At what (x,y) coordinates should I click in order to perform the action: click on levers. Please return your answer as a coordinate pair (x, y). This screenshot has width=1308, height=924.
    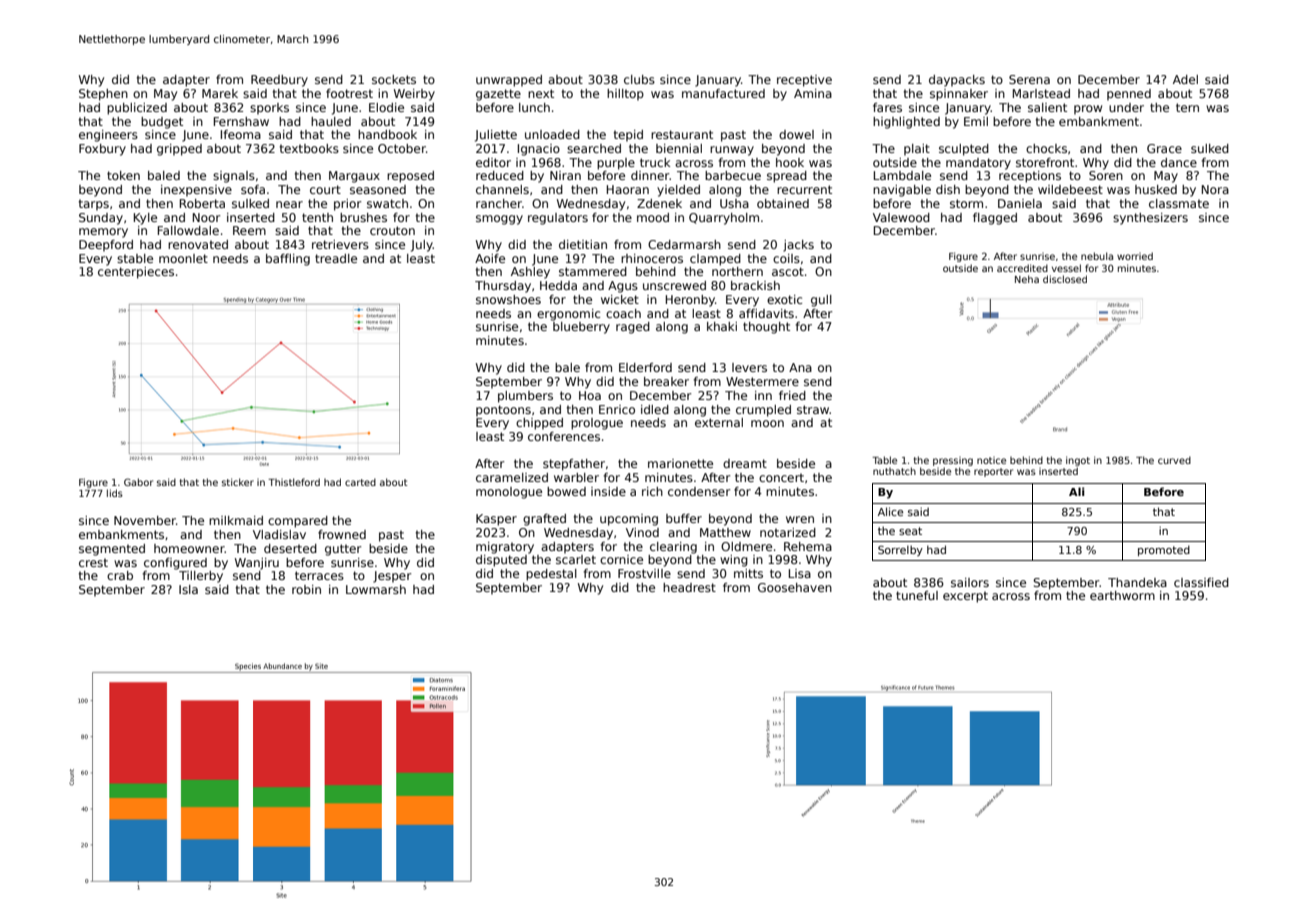
    Looking at the image, I should click on (749, 367).
